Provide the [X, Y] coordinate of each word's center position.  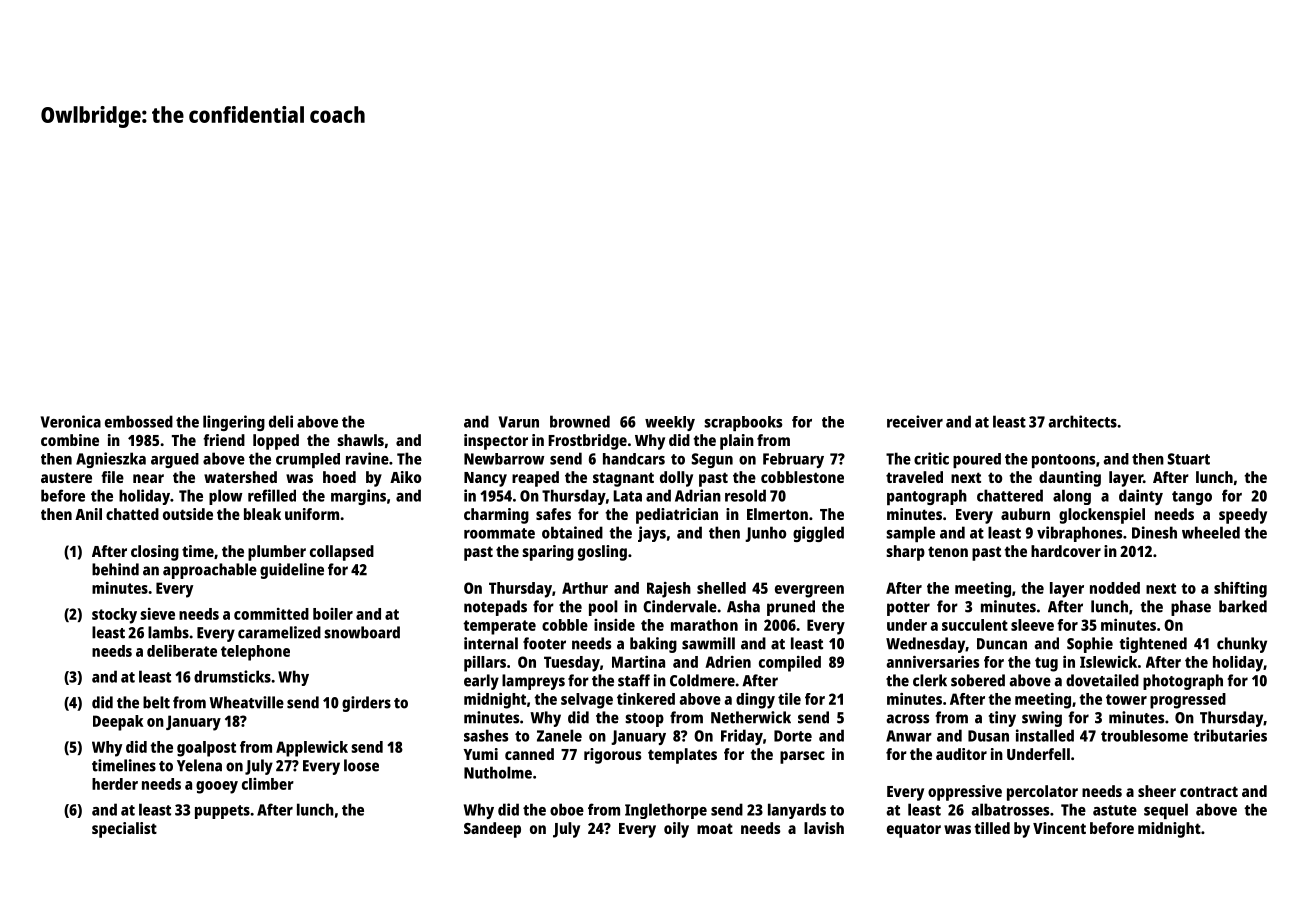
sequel [1166, 811]
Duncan [1002, 644]
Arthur [585, 588]
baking [653, 645]
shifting [1240, 589]
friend [224, 440]
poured [977, 460]
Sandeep [492, 830]
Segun [712, 460]
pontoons [1063, 461]
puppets [222, 812]
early [481, 682]
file [112, 477]
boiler [333, 614]
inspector [496, 442]
